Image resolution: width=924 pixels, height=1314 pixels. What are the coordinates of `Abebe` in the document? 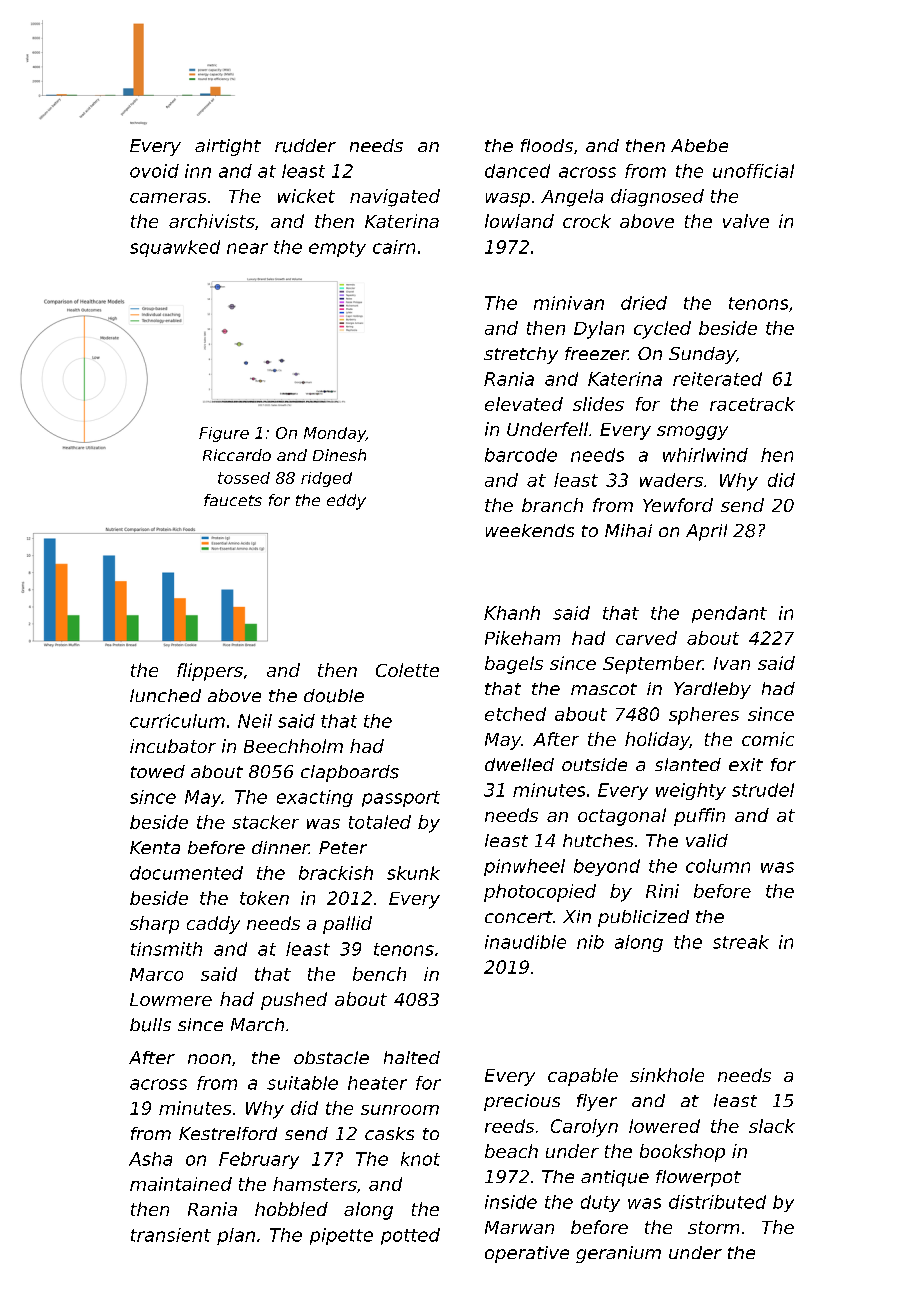 It's located at (699, 145).
